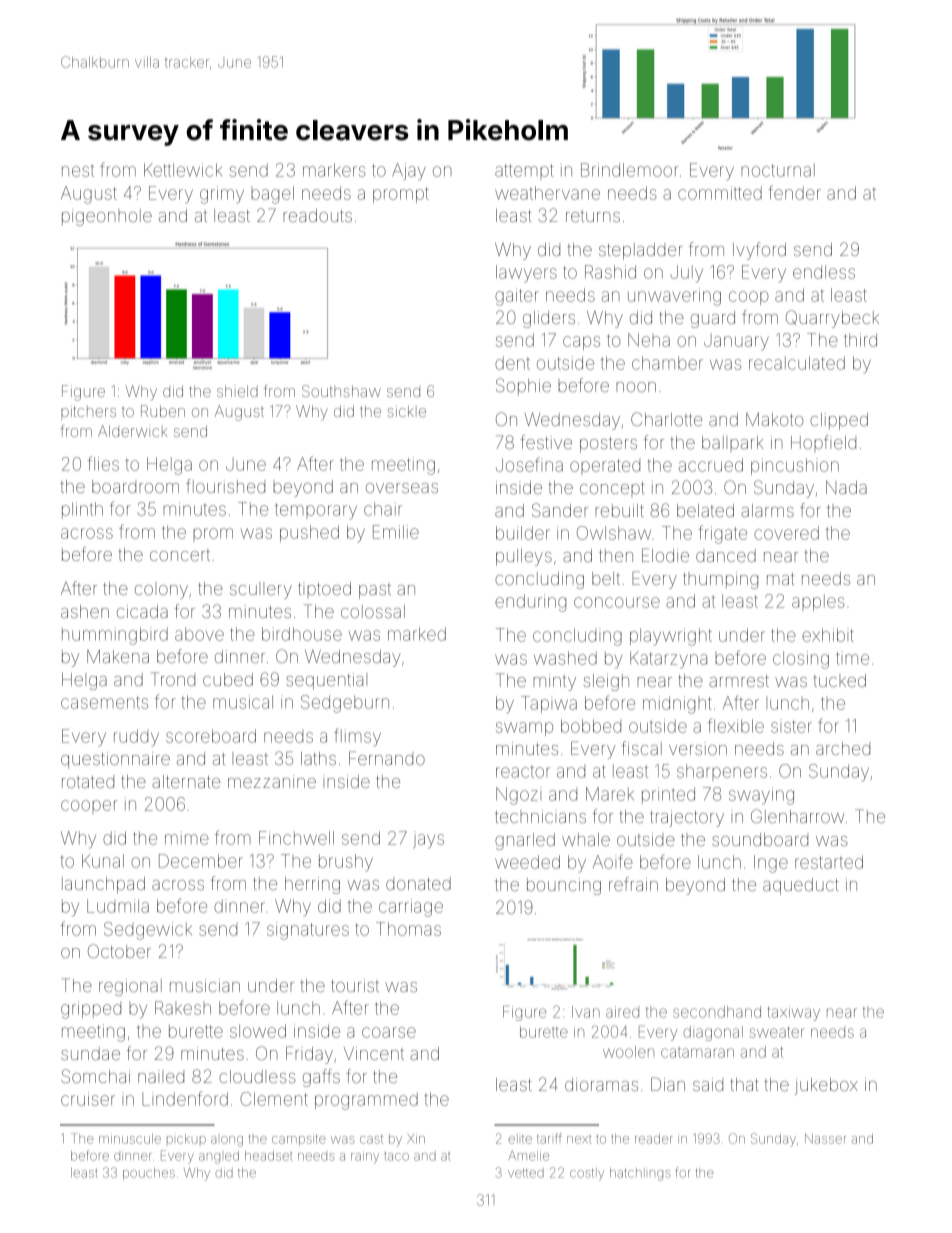 The height and width of the image is (1233, 952). I want to click on sickle, so click(406, 411).
